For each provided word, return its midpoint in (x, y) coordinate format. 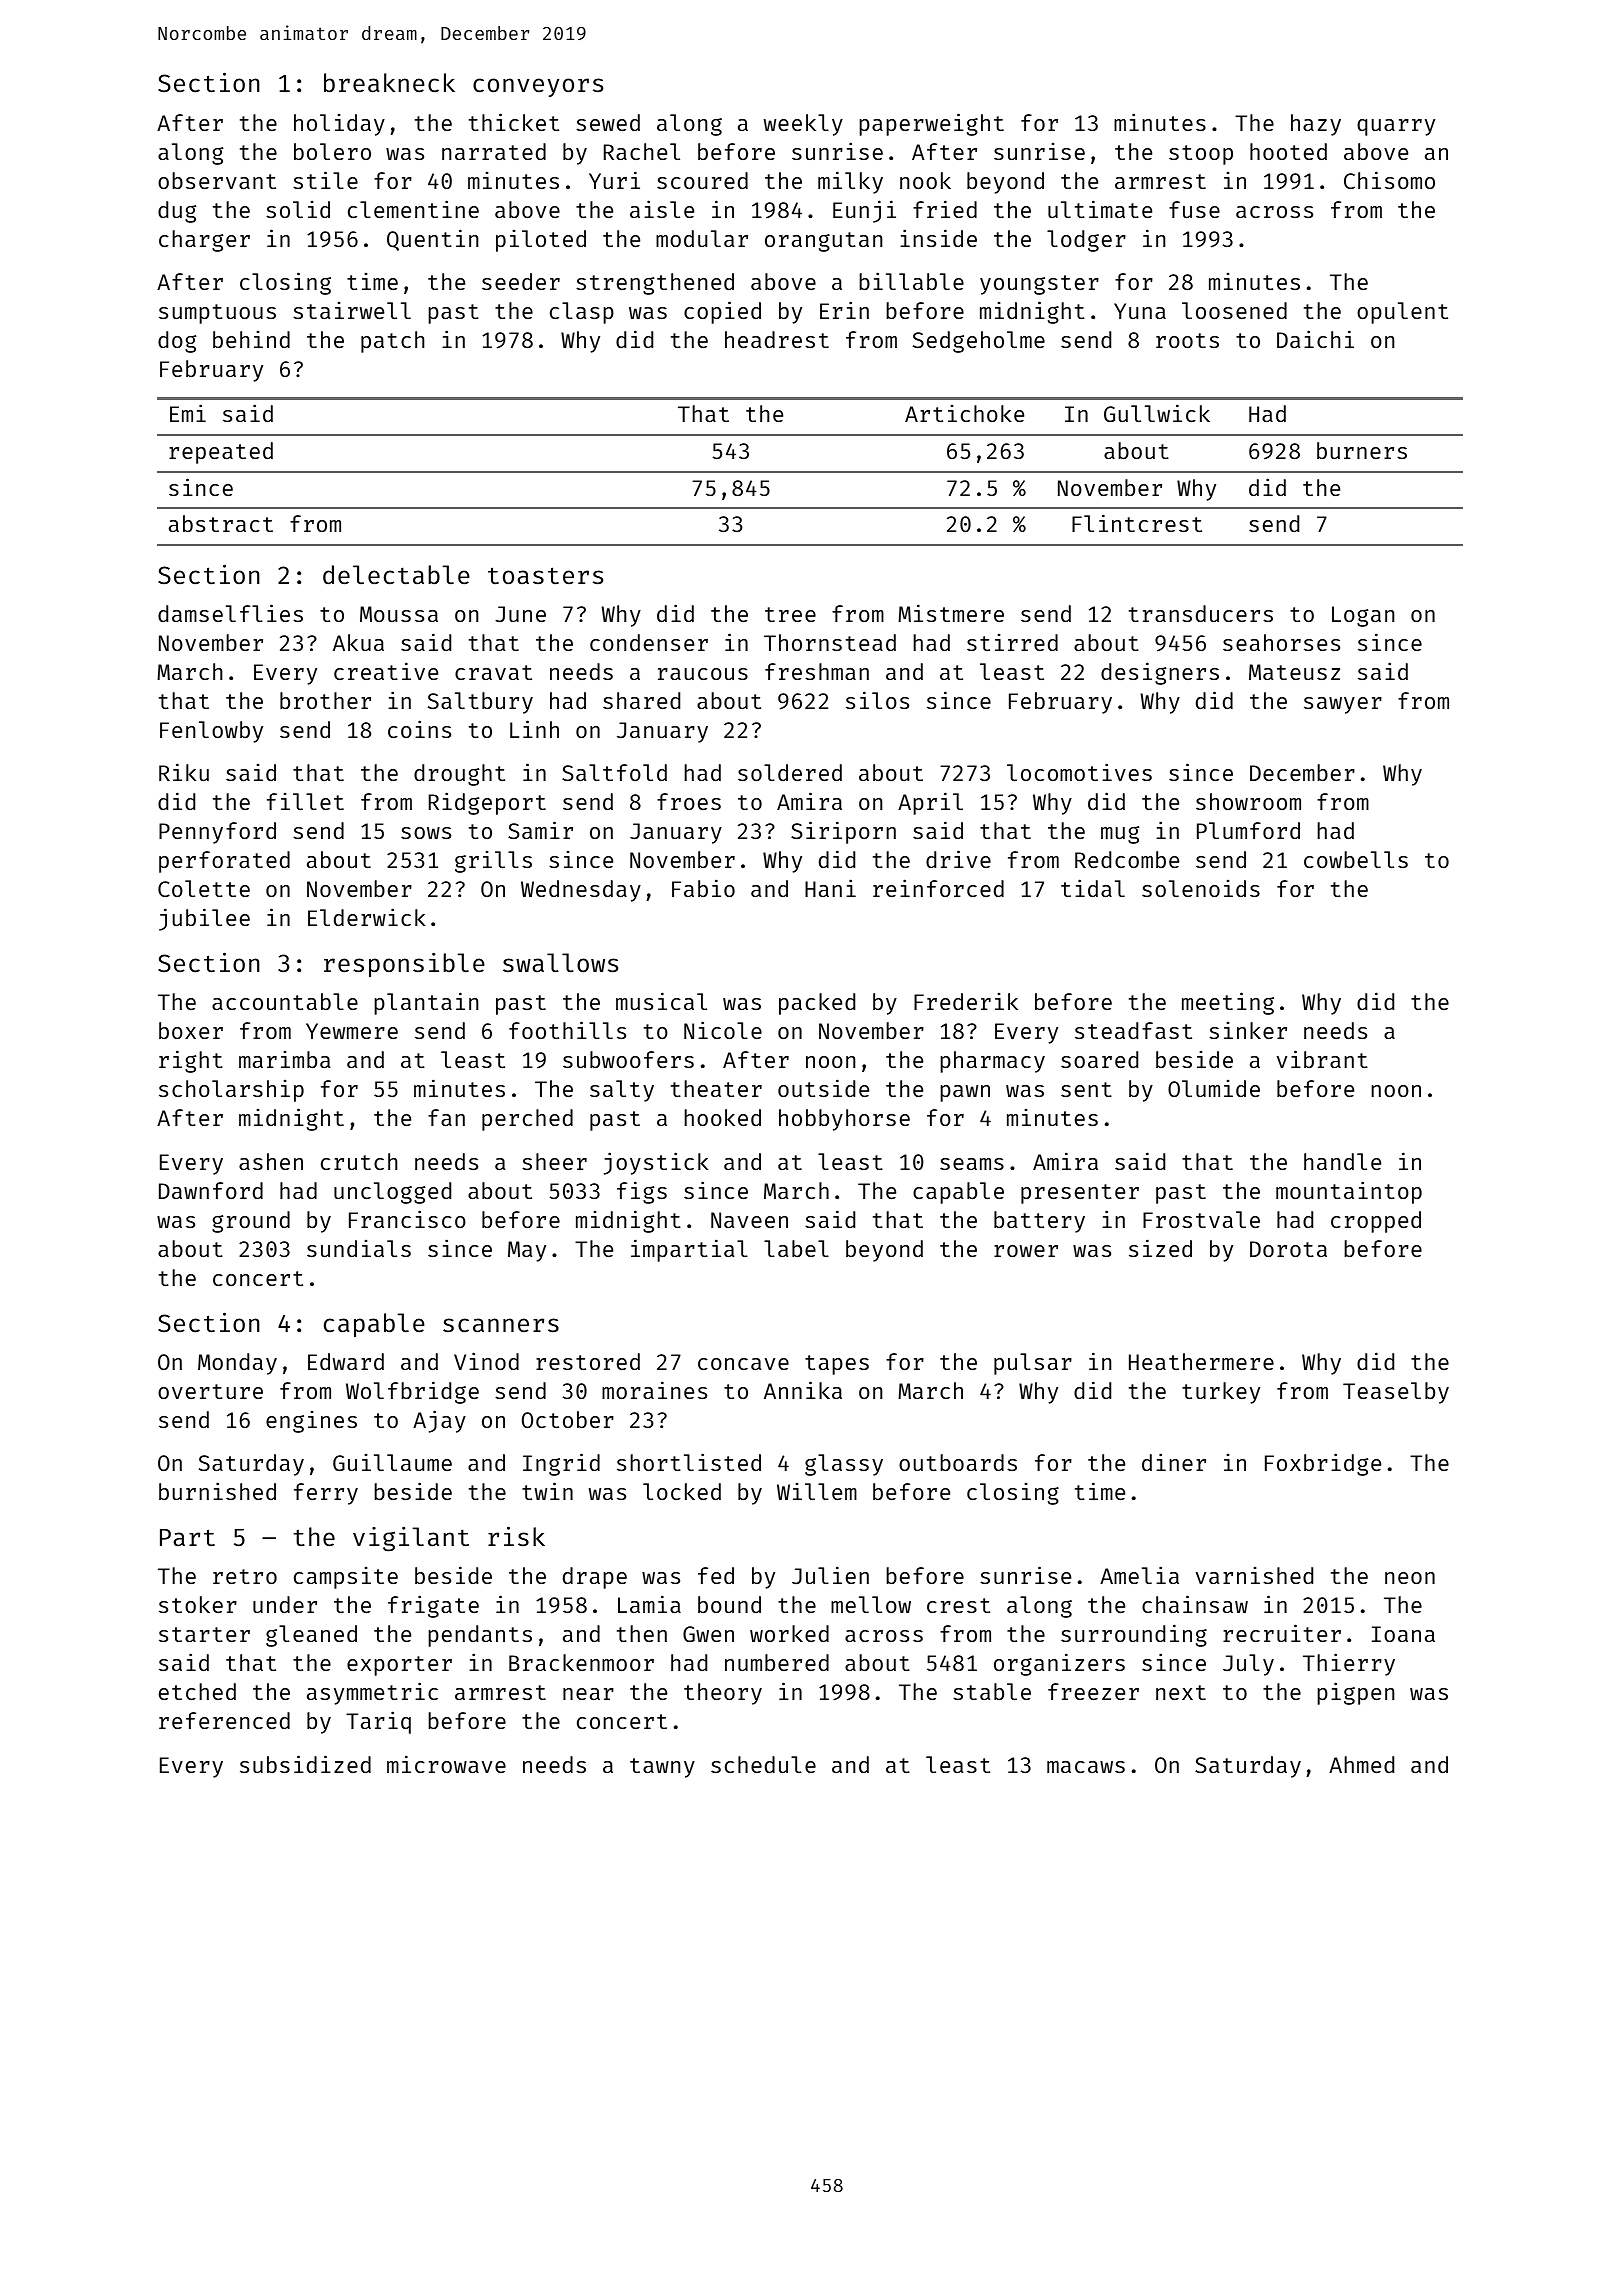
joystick (656, 1163)
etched (197, 1691)
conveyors (538, 87)
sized (1160, 1248)
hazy (1316, 125)
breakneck (389, 83)
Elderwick (367, 917)
